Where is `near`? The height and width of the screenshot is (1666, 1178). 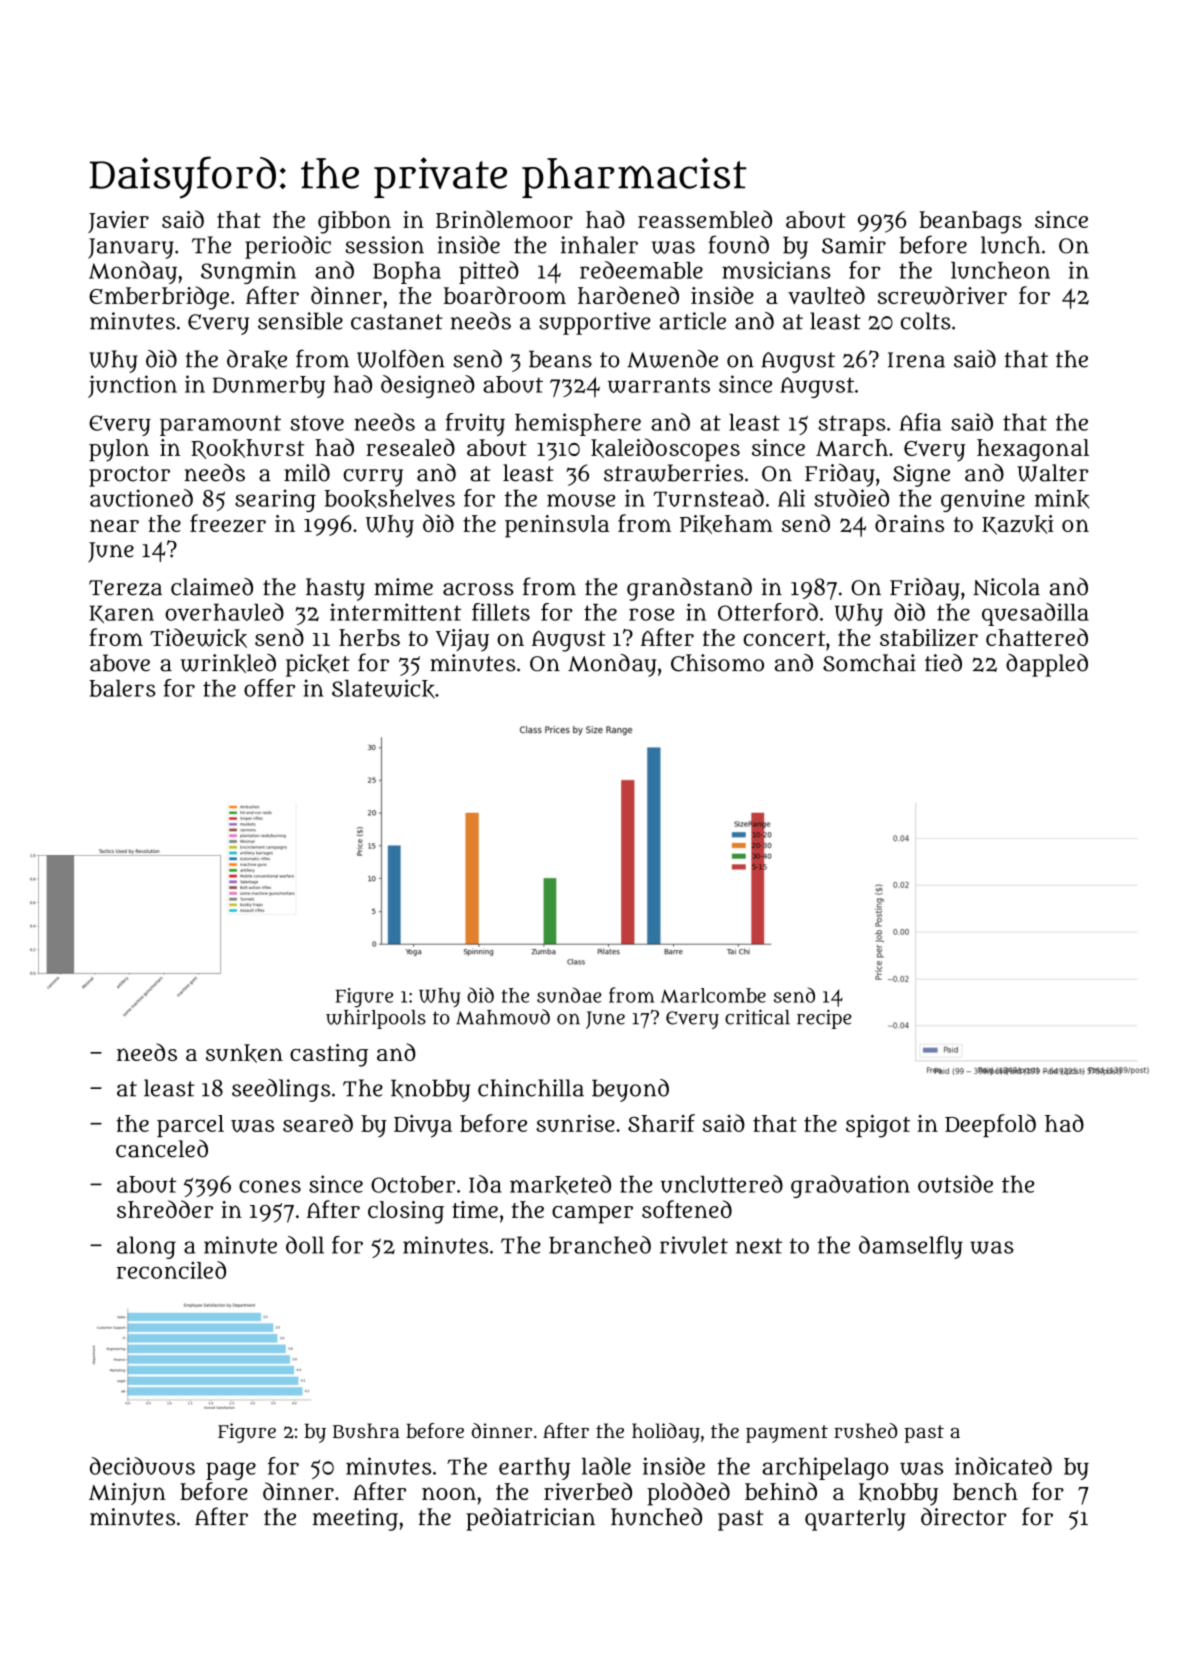
near is located at coordinates (114, 525).
